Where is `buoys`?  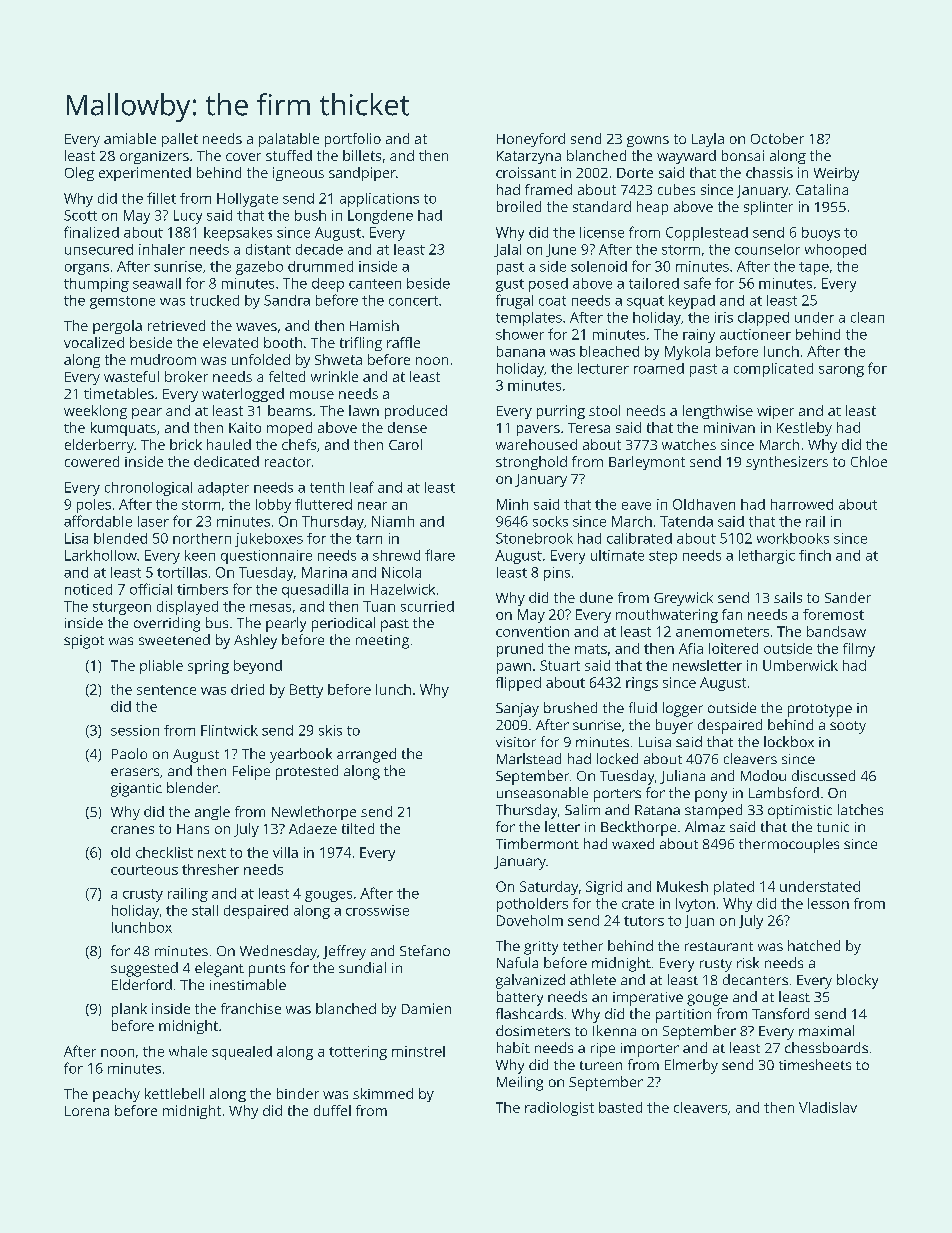
buoys is located at coordinates (821, 234).
